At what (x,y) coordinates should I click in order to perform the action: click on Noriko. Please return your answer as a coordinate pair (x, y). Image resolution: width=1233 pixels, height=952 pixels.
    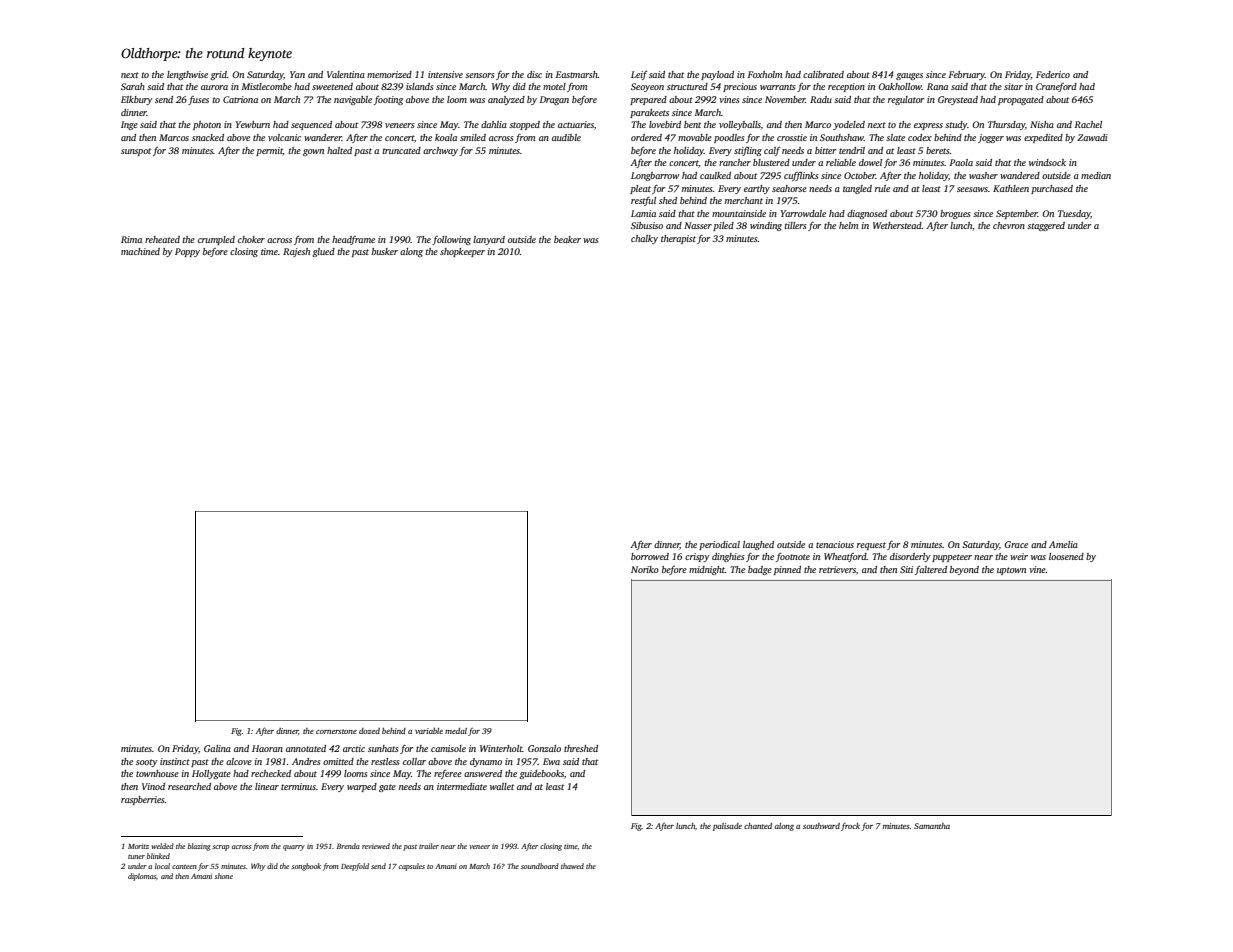
    Looking at the image, I should click on (645, 569).
